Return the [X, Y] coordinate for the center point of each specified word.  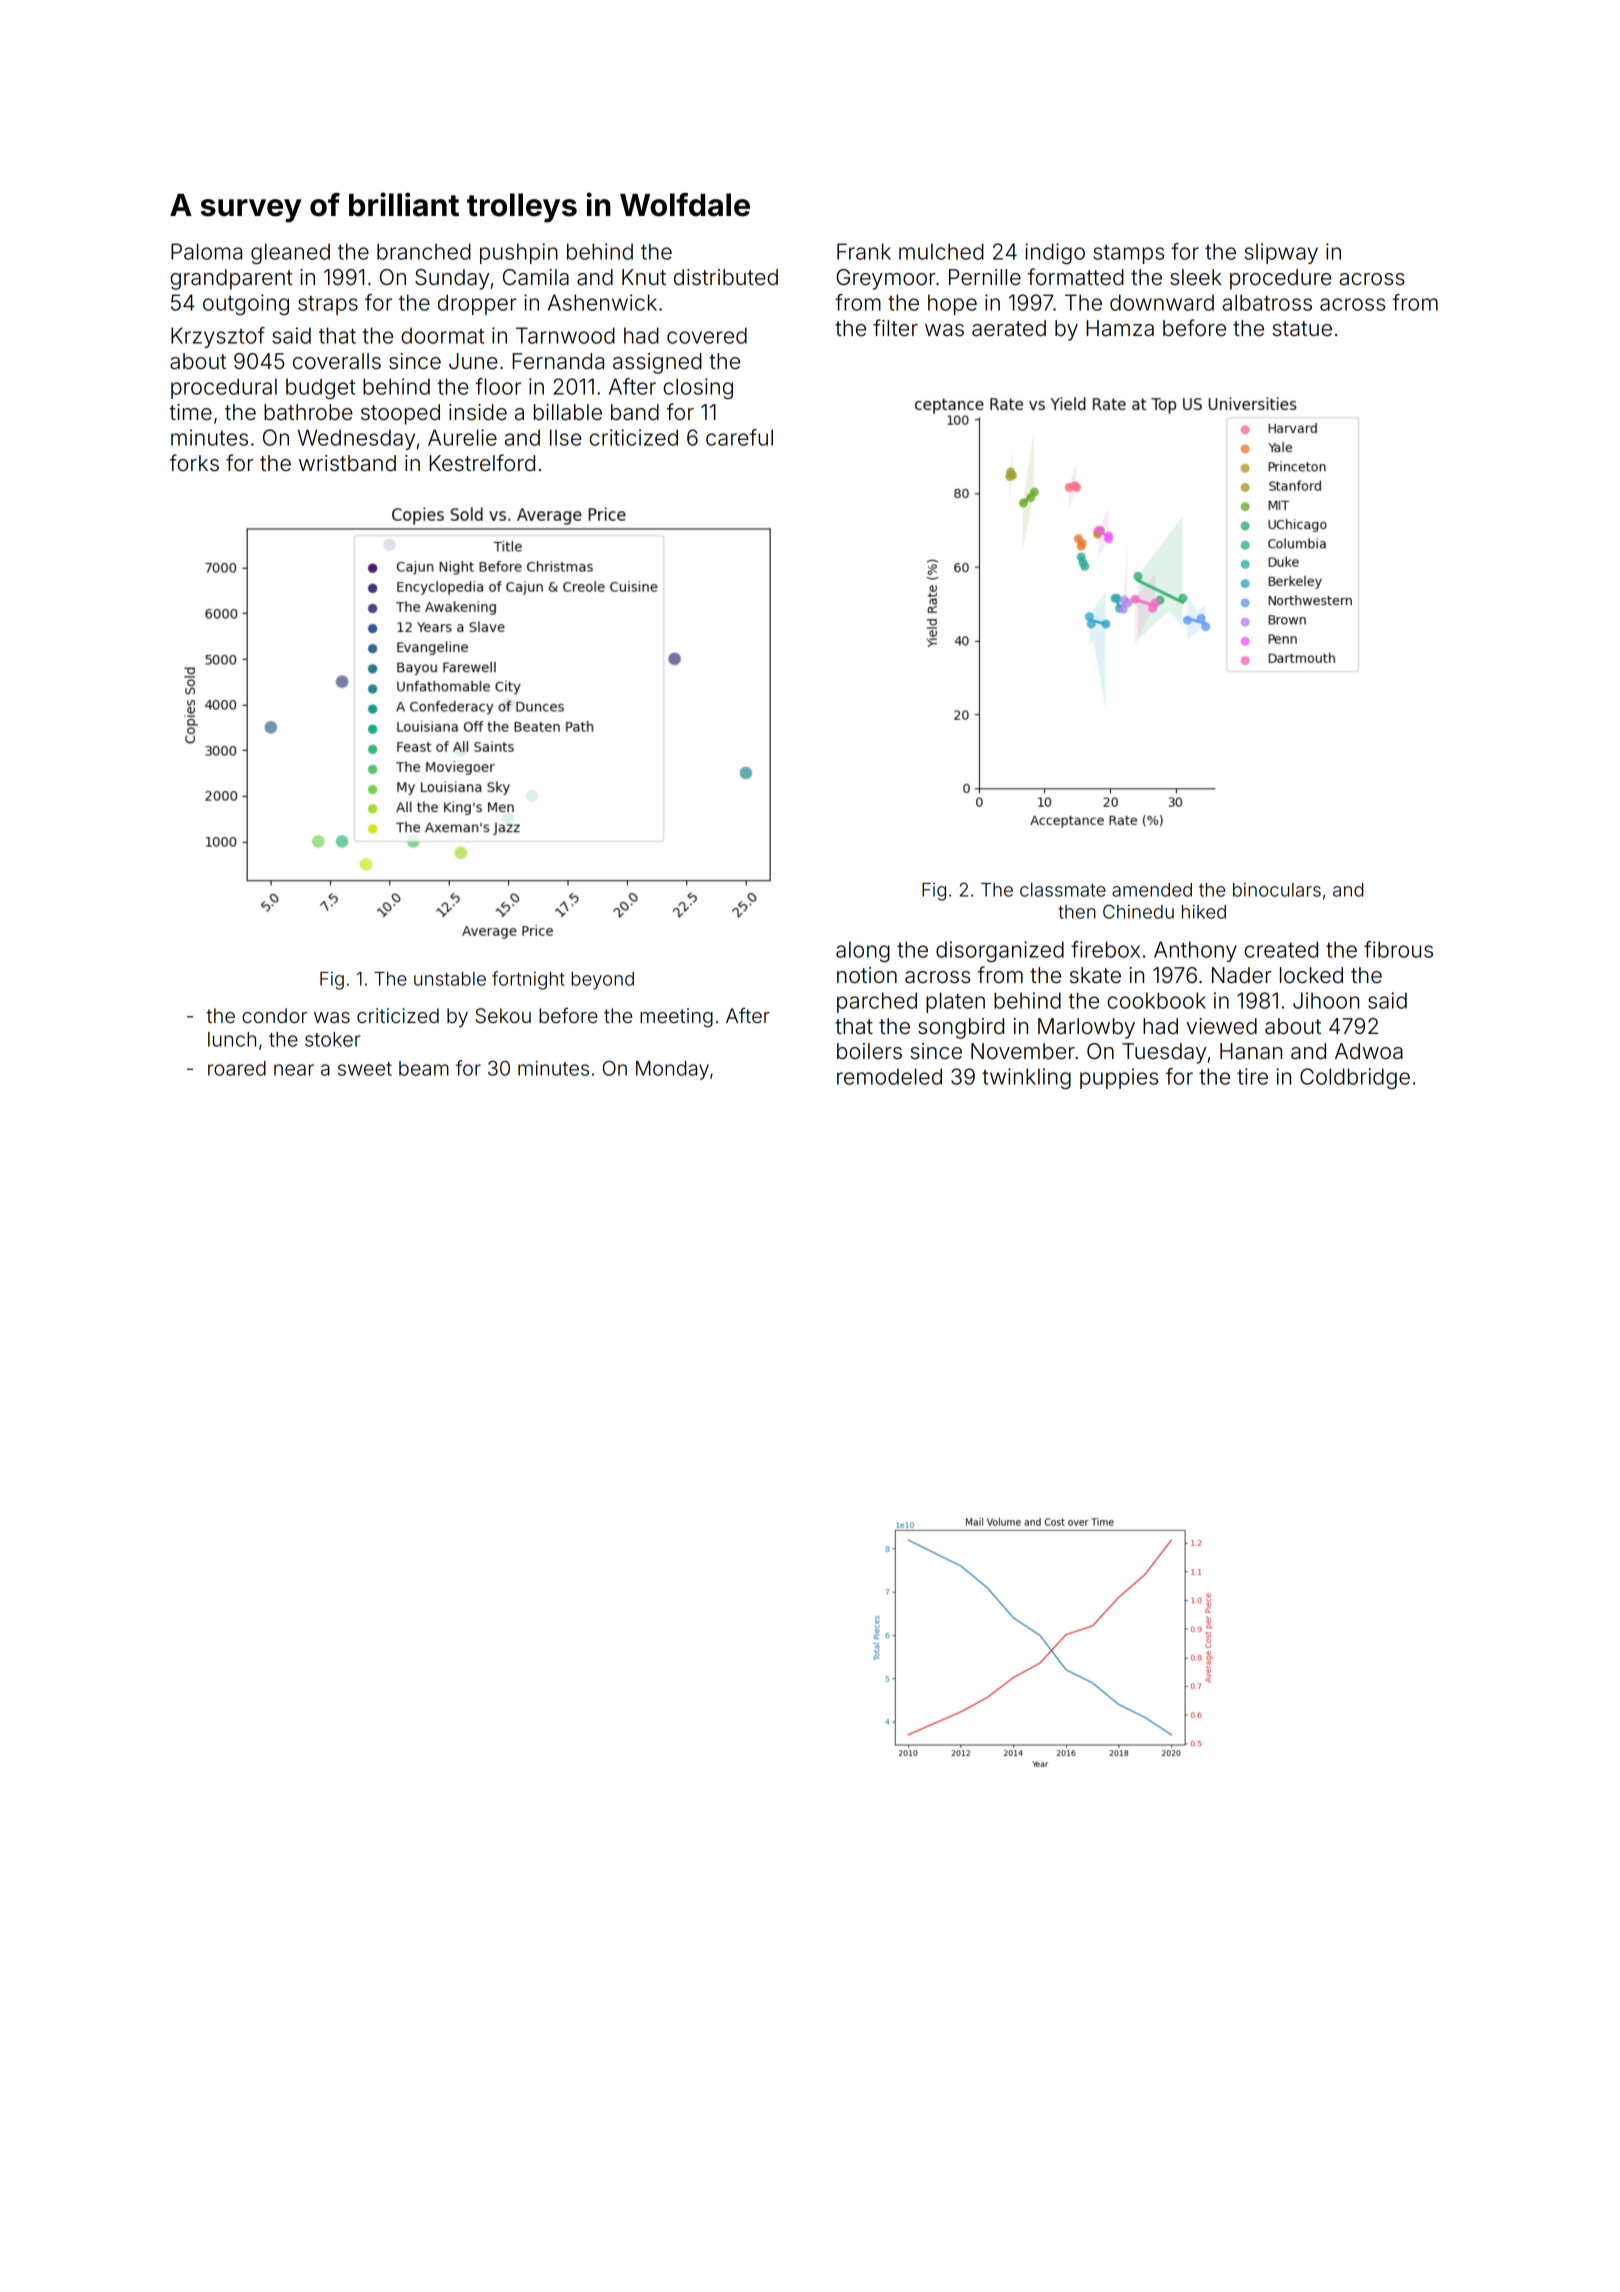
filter [895, 328]
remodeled [889, 1076]
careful [739, 437]
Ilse [566, 437]
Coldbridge [1355, 1078]
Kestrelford [482, 463]
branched [424, 251]
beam [424, 1068]
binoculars [1277, 890]
